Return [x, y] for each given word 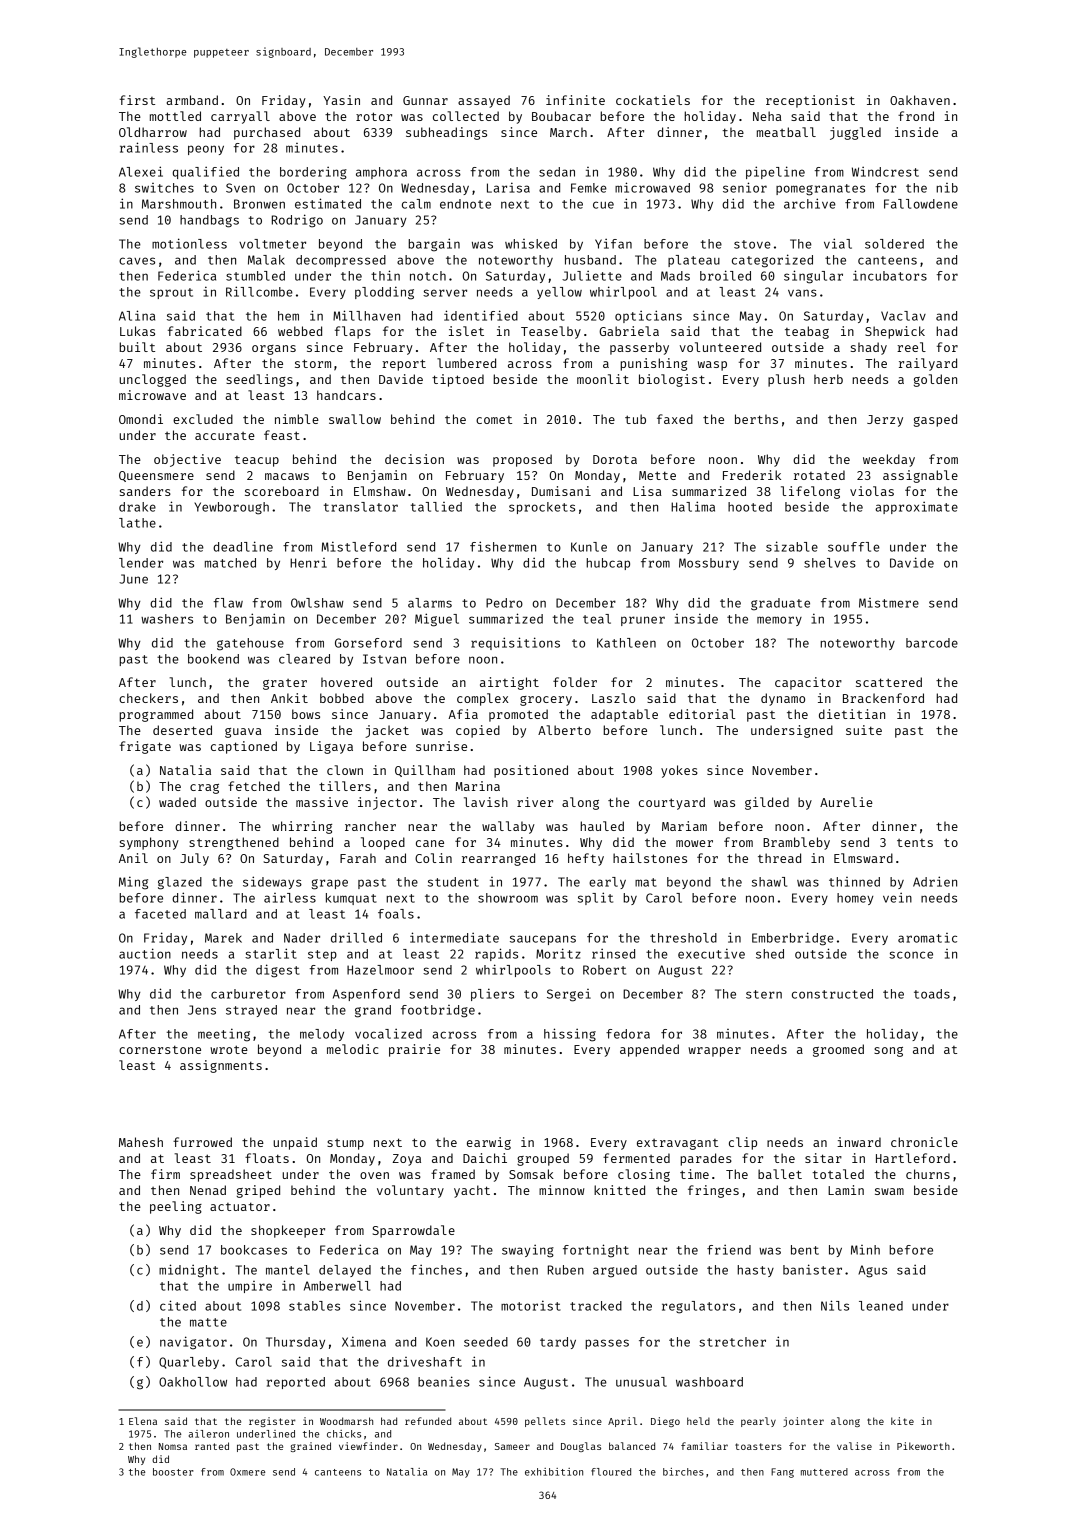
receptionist [810, 101]
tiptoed [458, 380]
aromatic [927, 938]
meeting [224, 1035]
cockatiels [653, 100]
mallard [221, 914]
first [137, 100]
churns [928, 1174]
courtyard [672, 803]
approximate [916, 507]
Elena [143, 1421]
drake [137, 507]
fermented [636, 1158]
